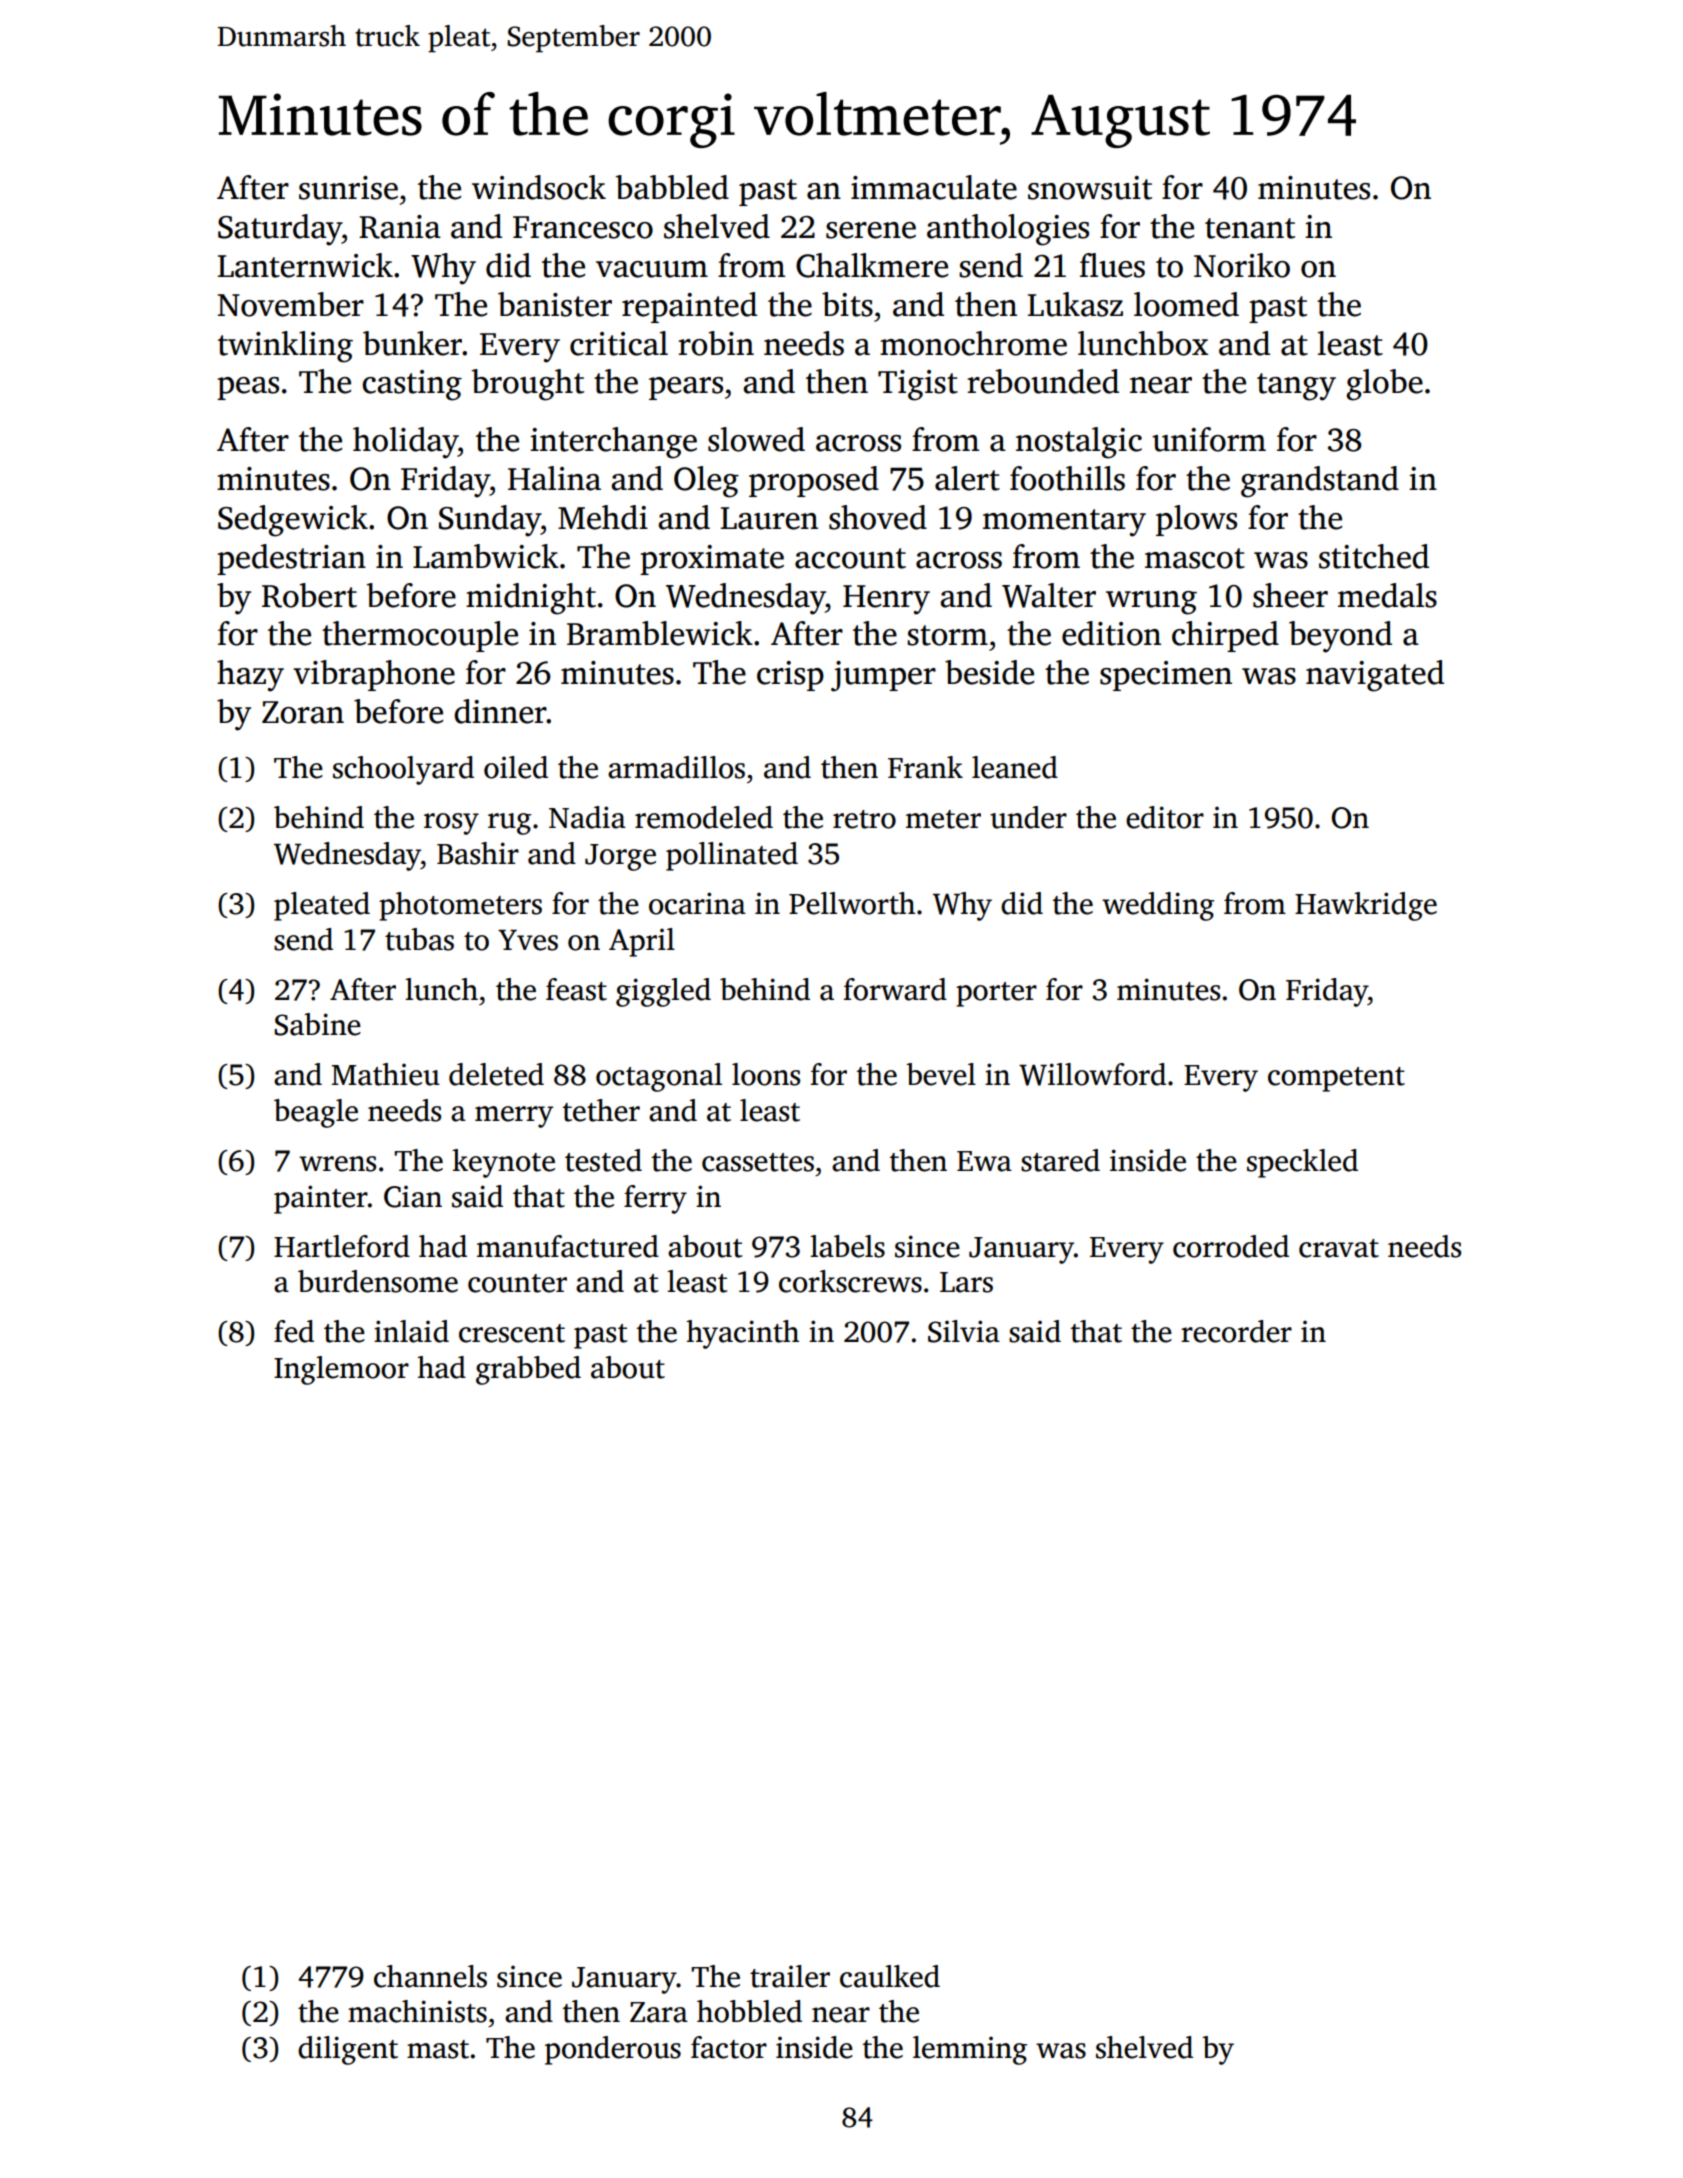  I want to click on Willowford, so click(1092, 1074).
